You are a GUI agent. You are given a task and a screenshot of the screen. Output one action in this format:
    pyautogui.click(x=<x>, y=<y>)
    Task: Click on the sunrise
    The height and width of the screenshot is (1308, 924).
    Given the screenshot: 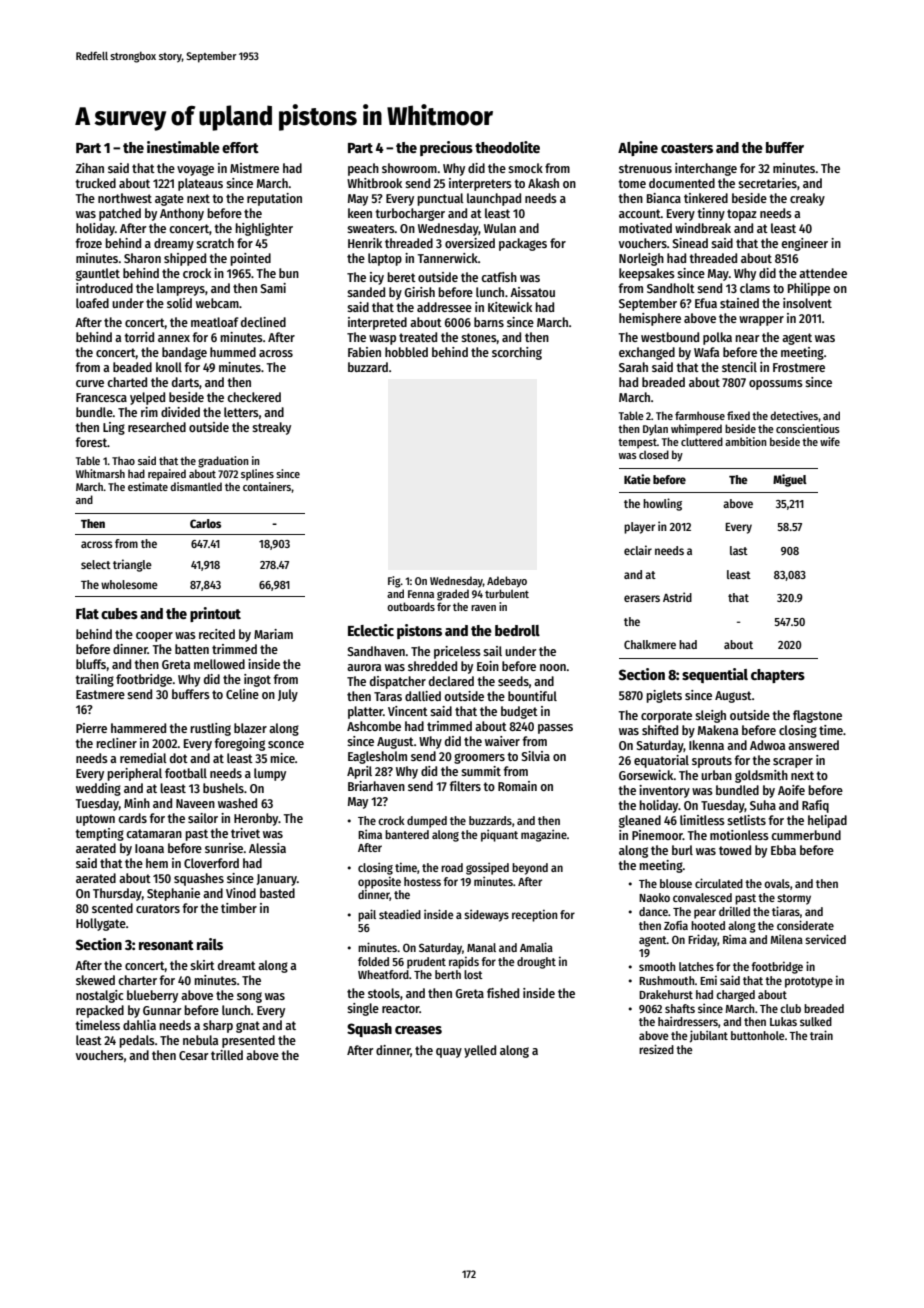 What is the action you would take?
    pyautogui.click(x=224, y=848)
